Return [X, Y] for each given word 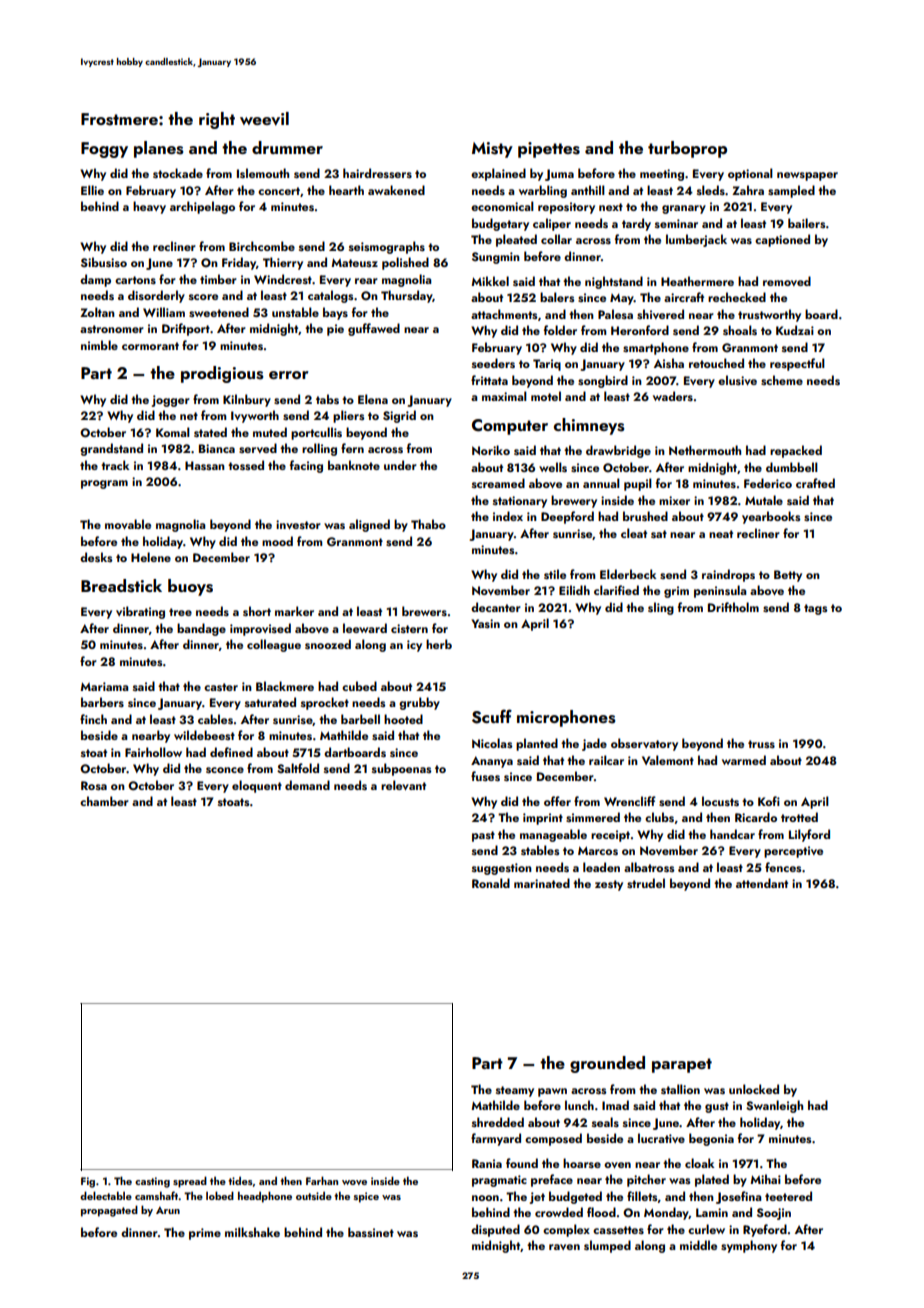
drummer [287, 147]
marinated [542, 883]
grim [676, 592]
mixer [674, 500]
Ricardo [756, 817]
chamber [104, 801]
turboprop [687, 149]
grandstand [111, 449]
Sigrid [399, 416]
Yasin [485, 623]
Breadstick [121, 586]
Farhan [322, 1180]
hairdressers [377, 173]
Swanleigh [774, 1106]
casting [152, 1182]
